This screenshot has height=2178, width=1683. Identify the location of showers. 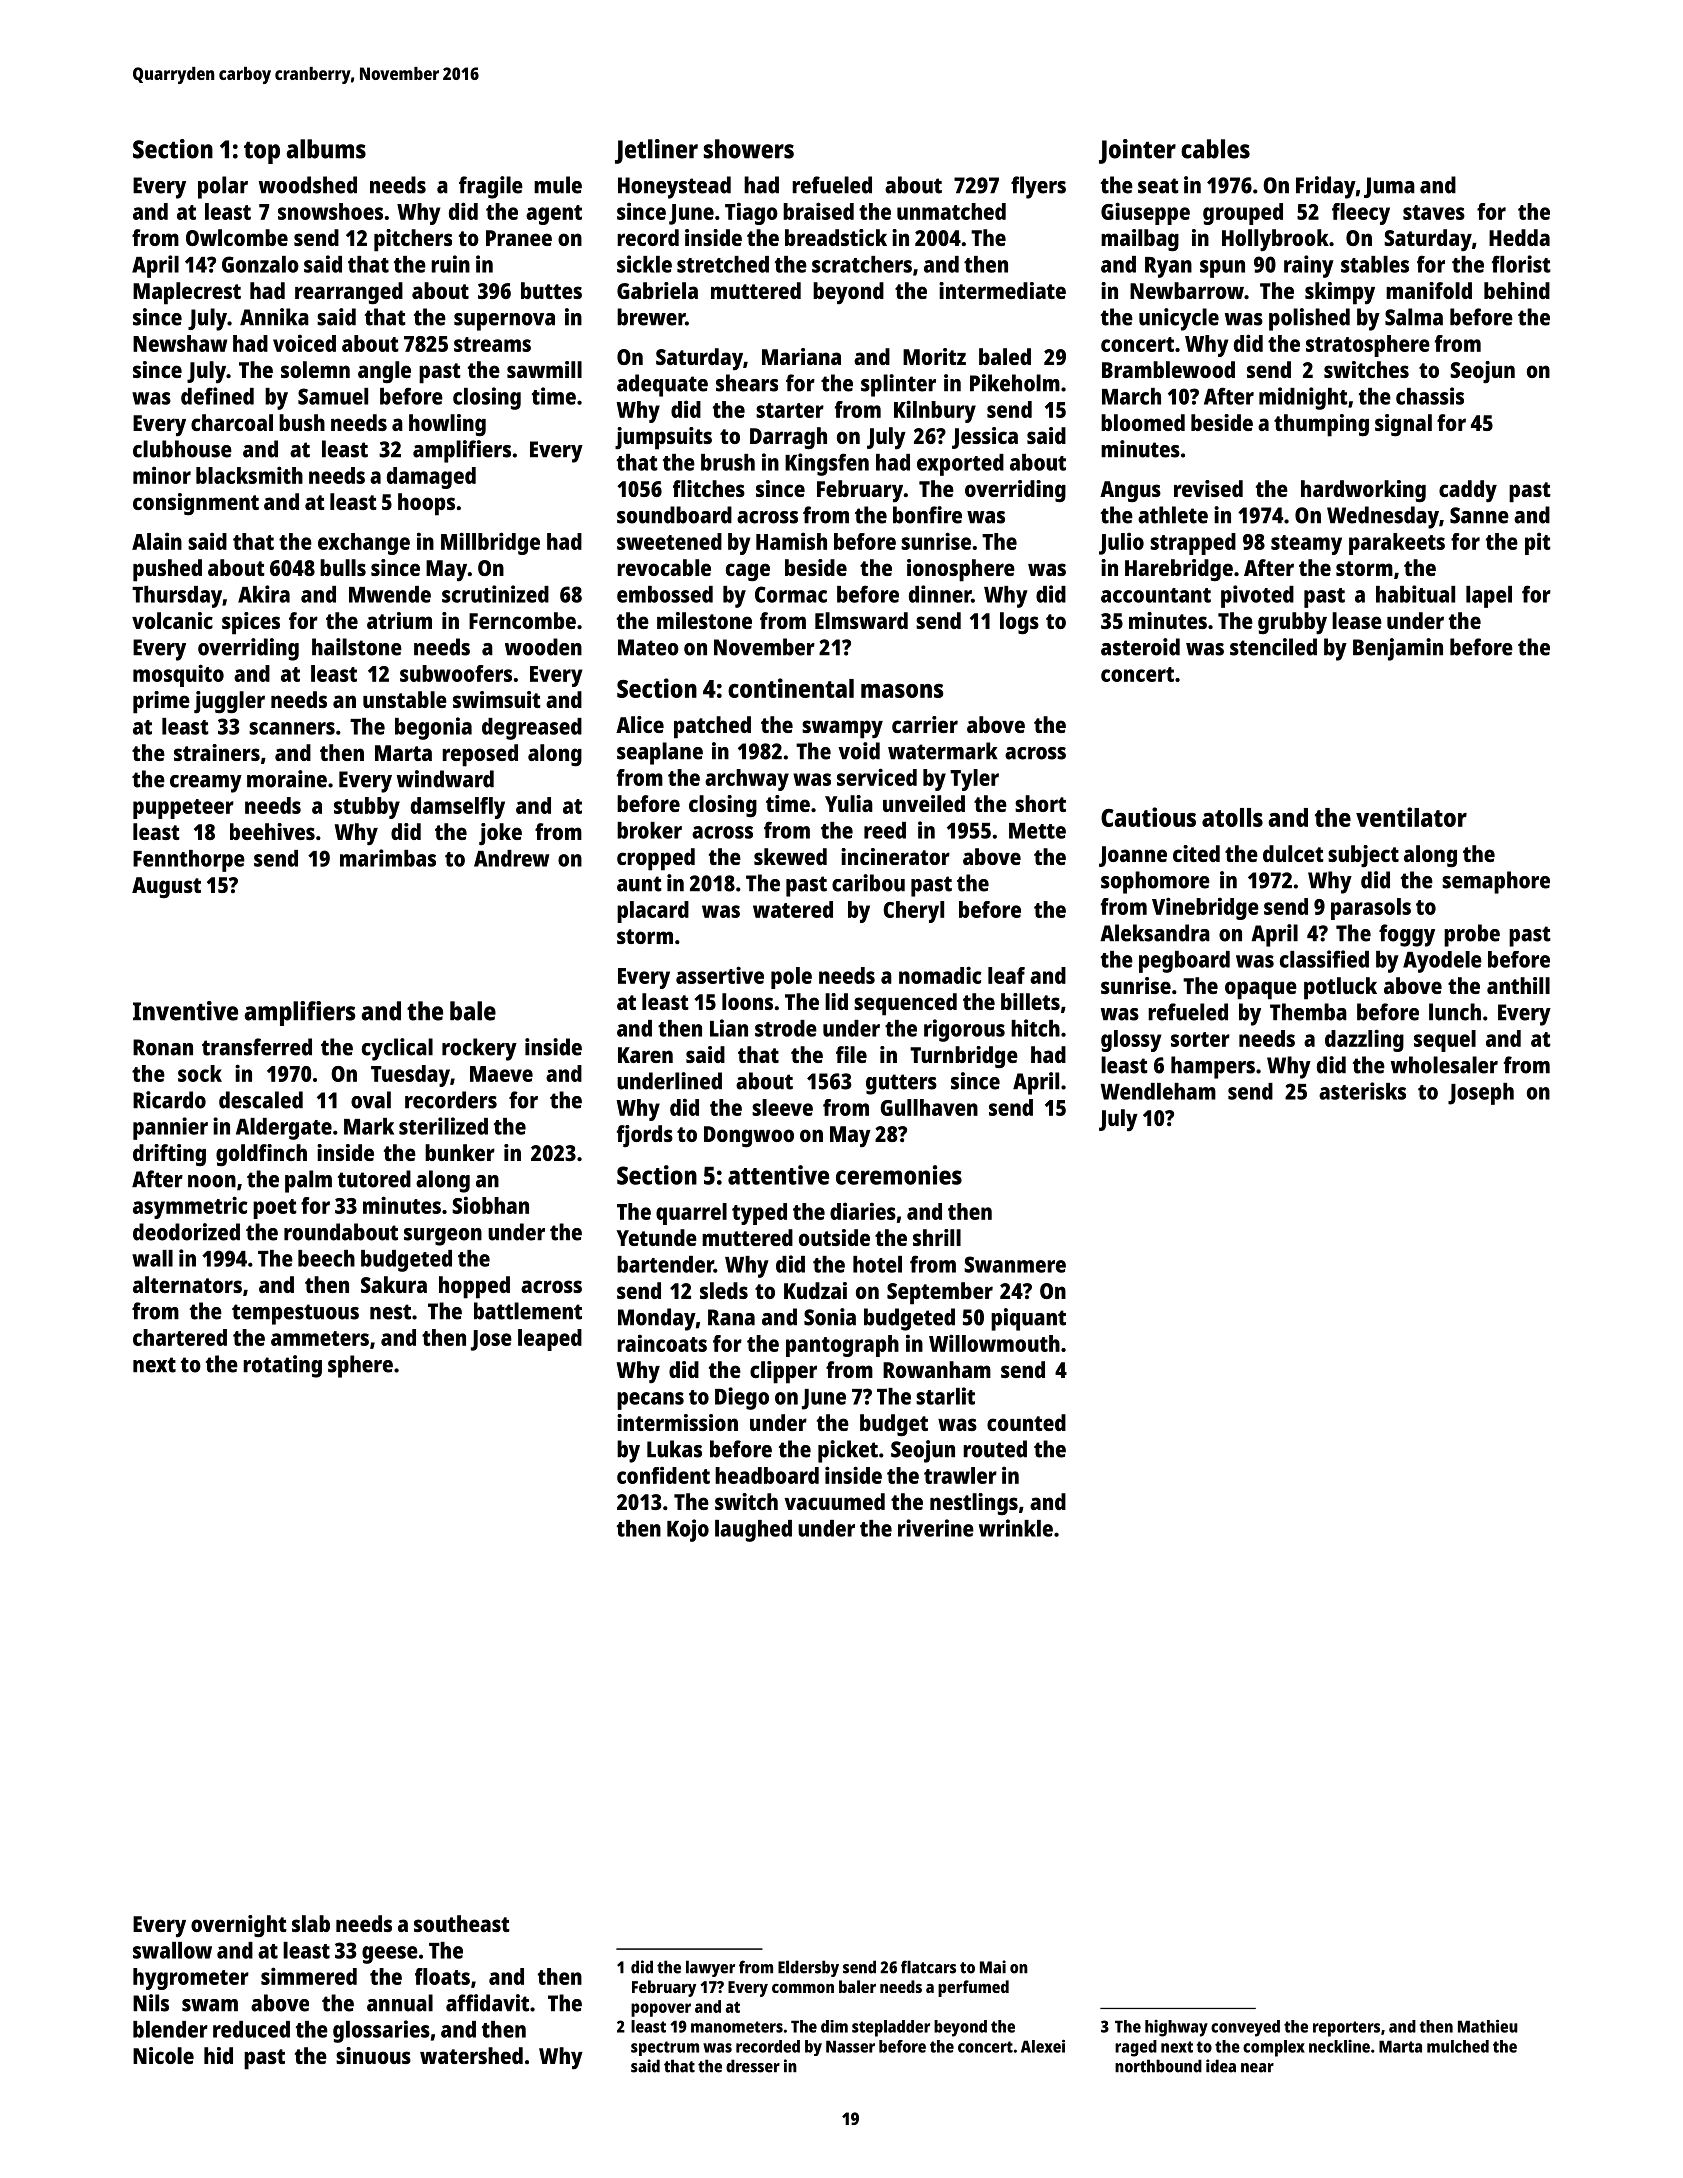
(749, 149).
